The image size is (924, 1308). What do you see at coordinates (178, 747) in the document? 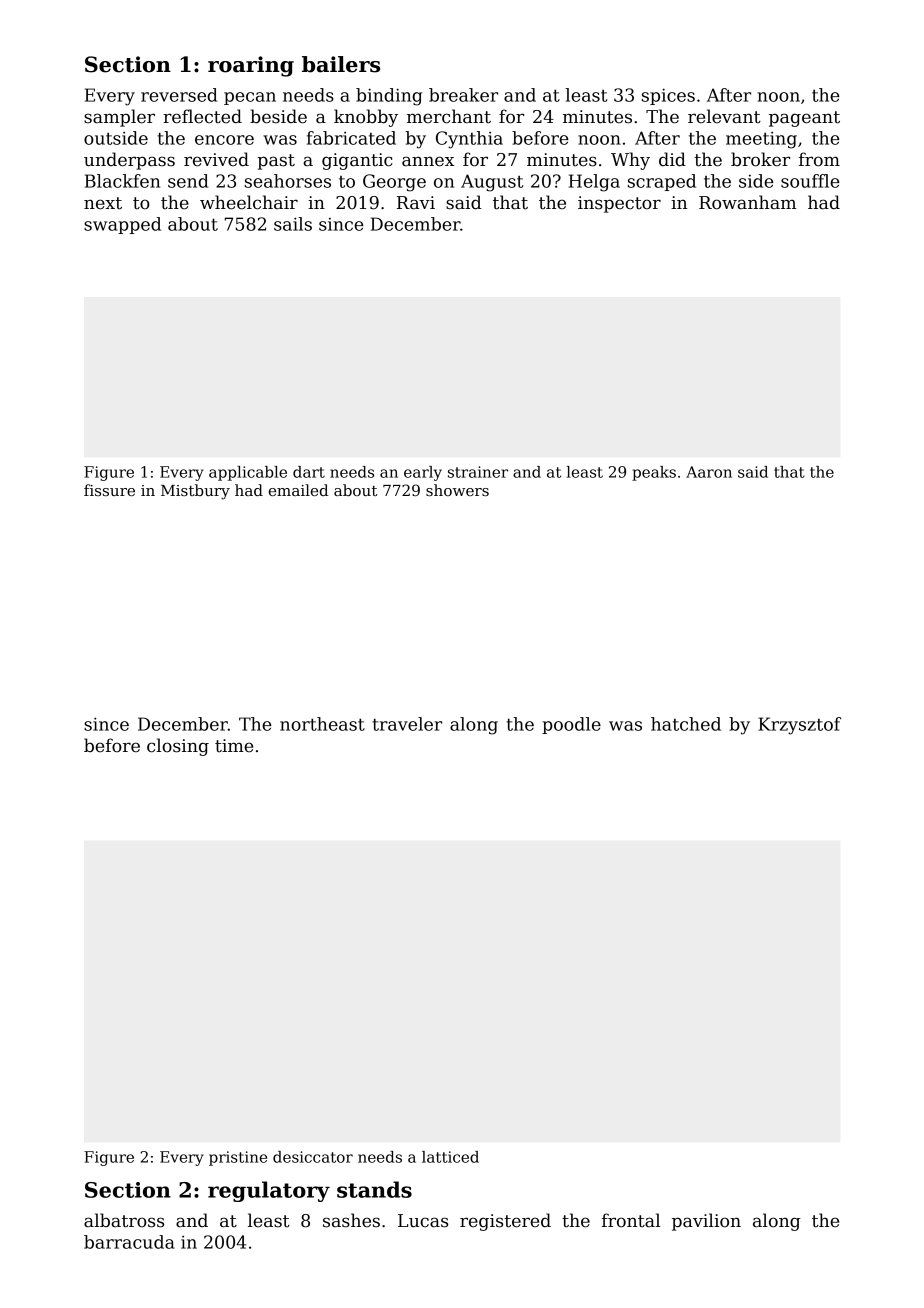
I see `closing` at bounding box center [178, 747].
